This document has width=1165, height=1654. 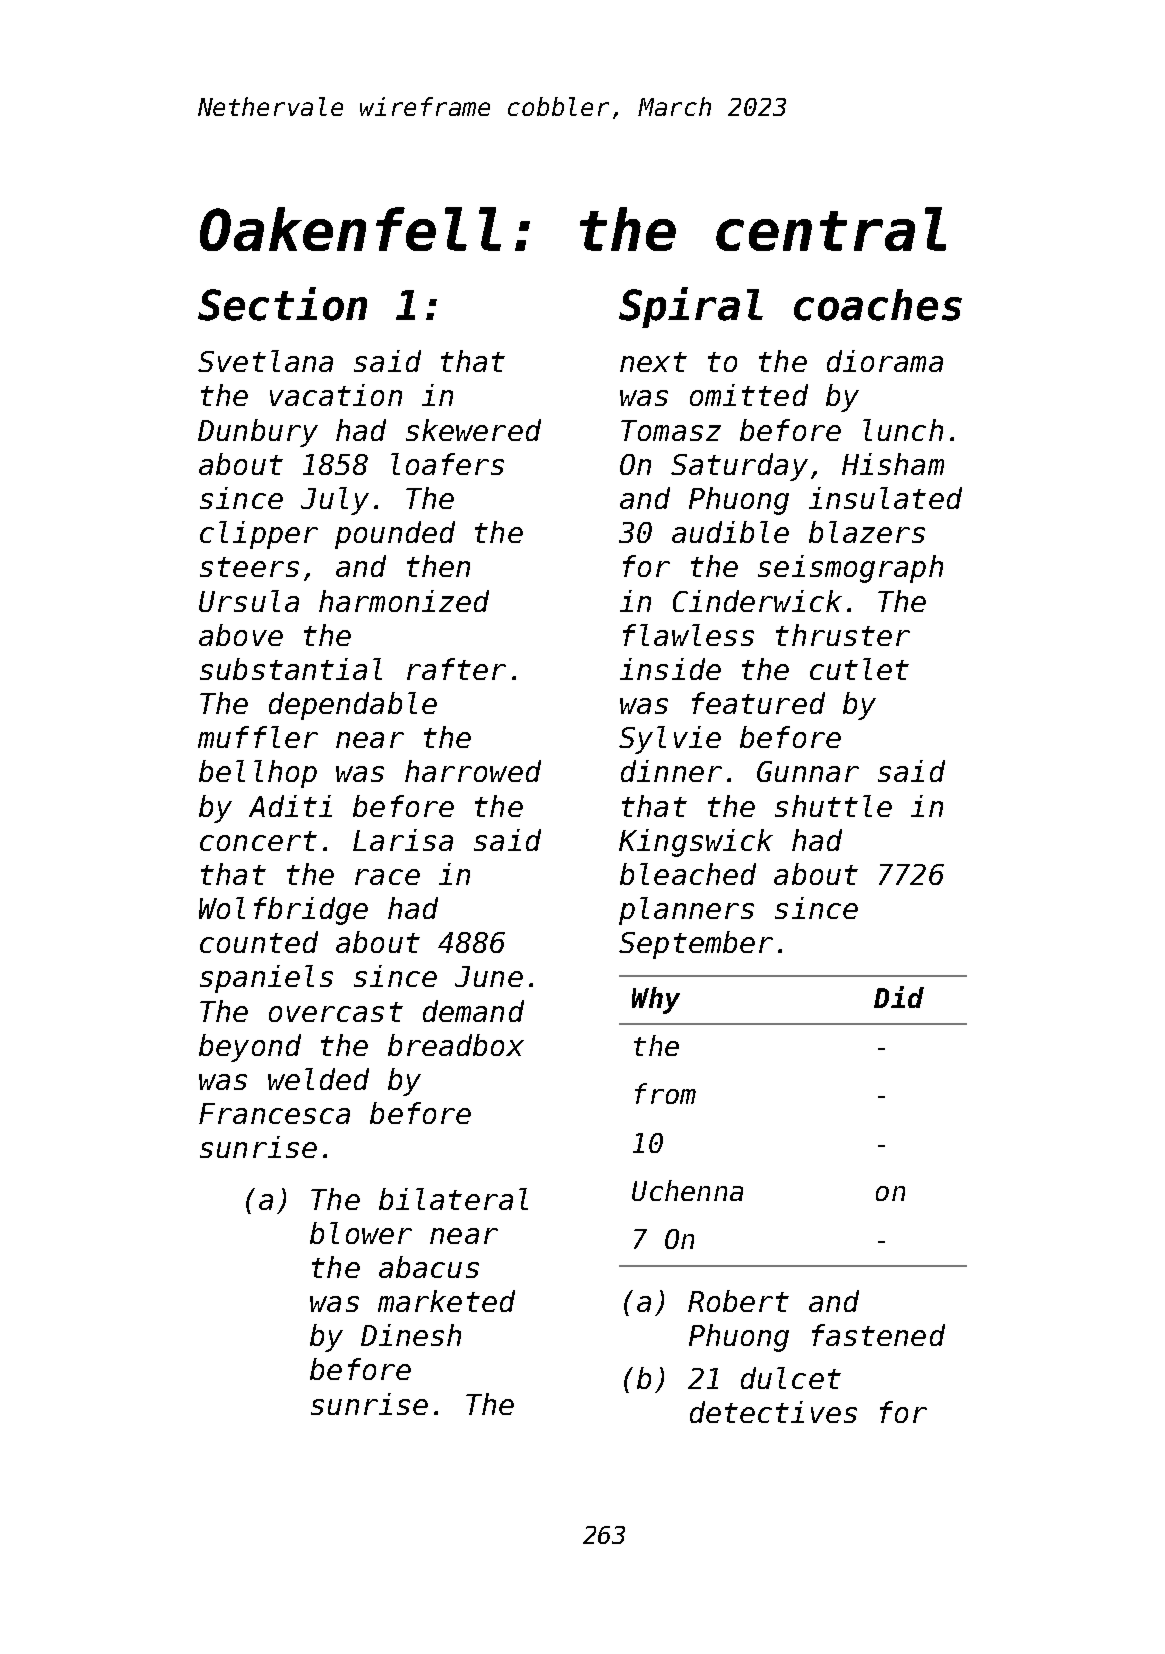 I want to click on cutlet, so click(x=859, y=669).
